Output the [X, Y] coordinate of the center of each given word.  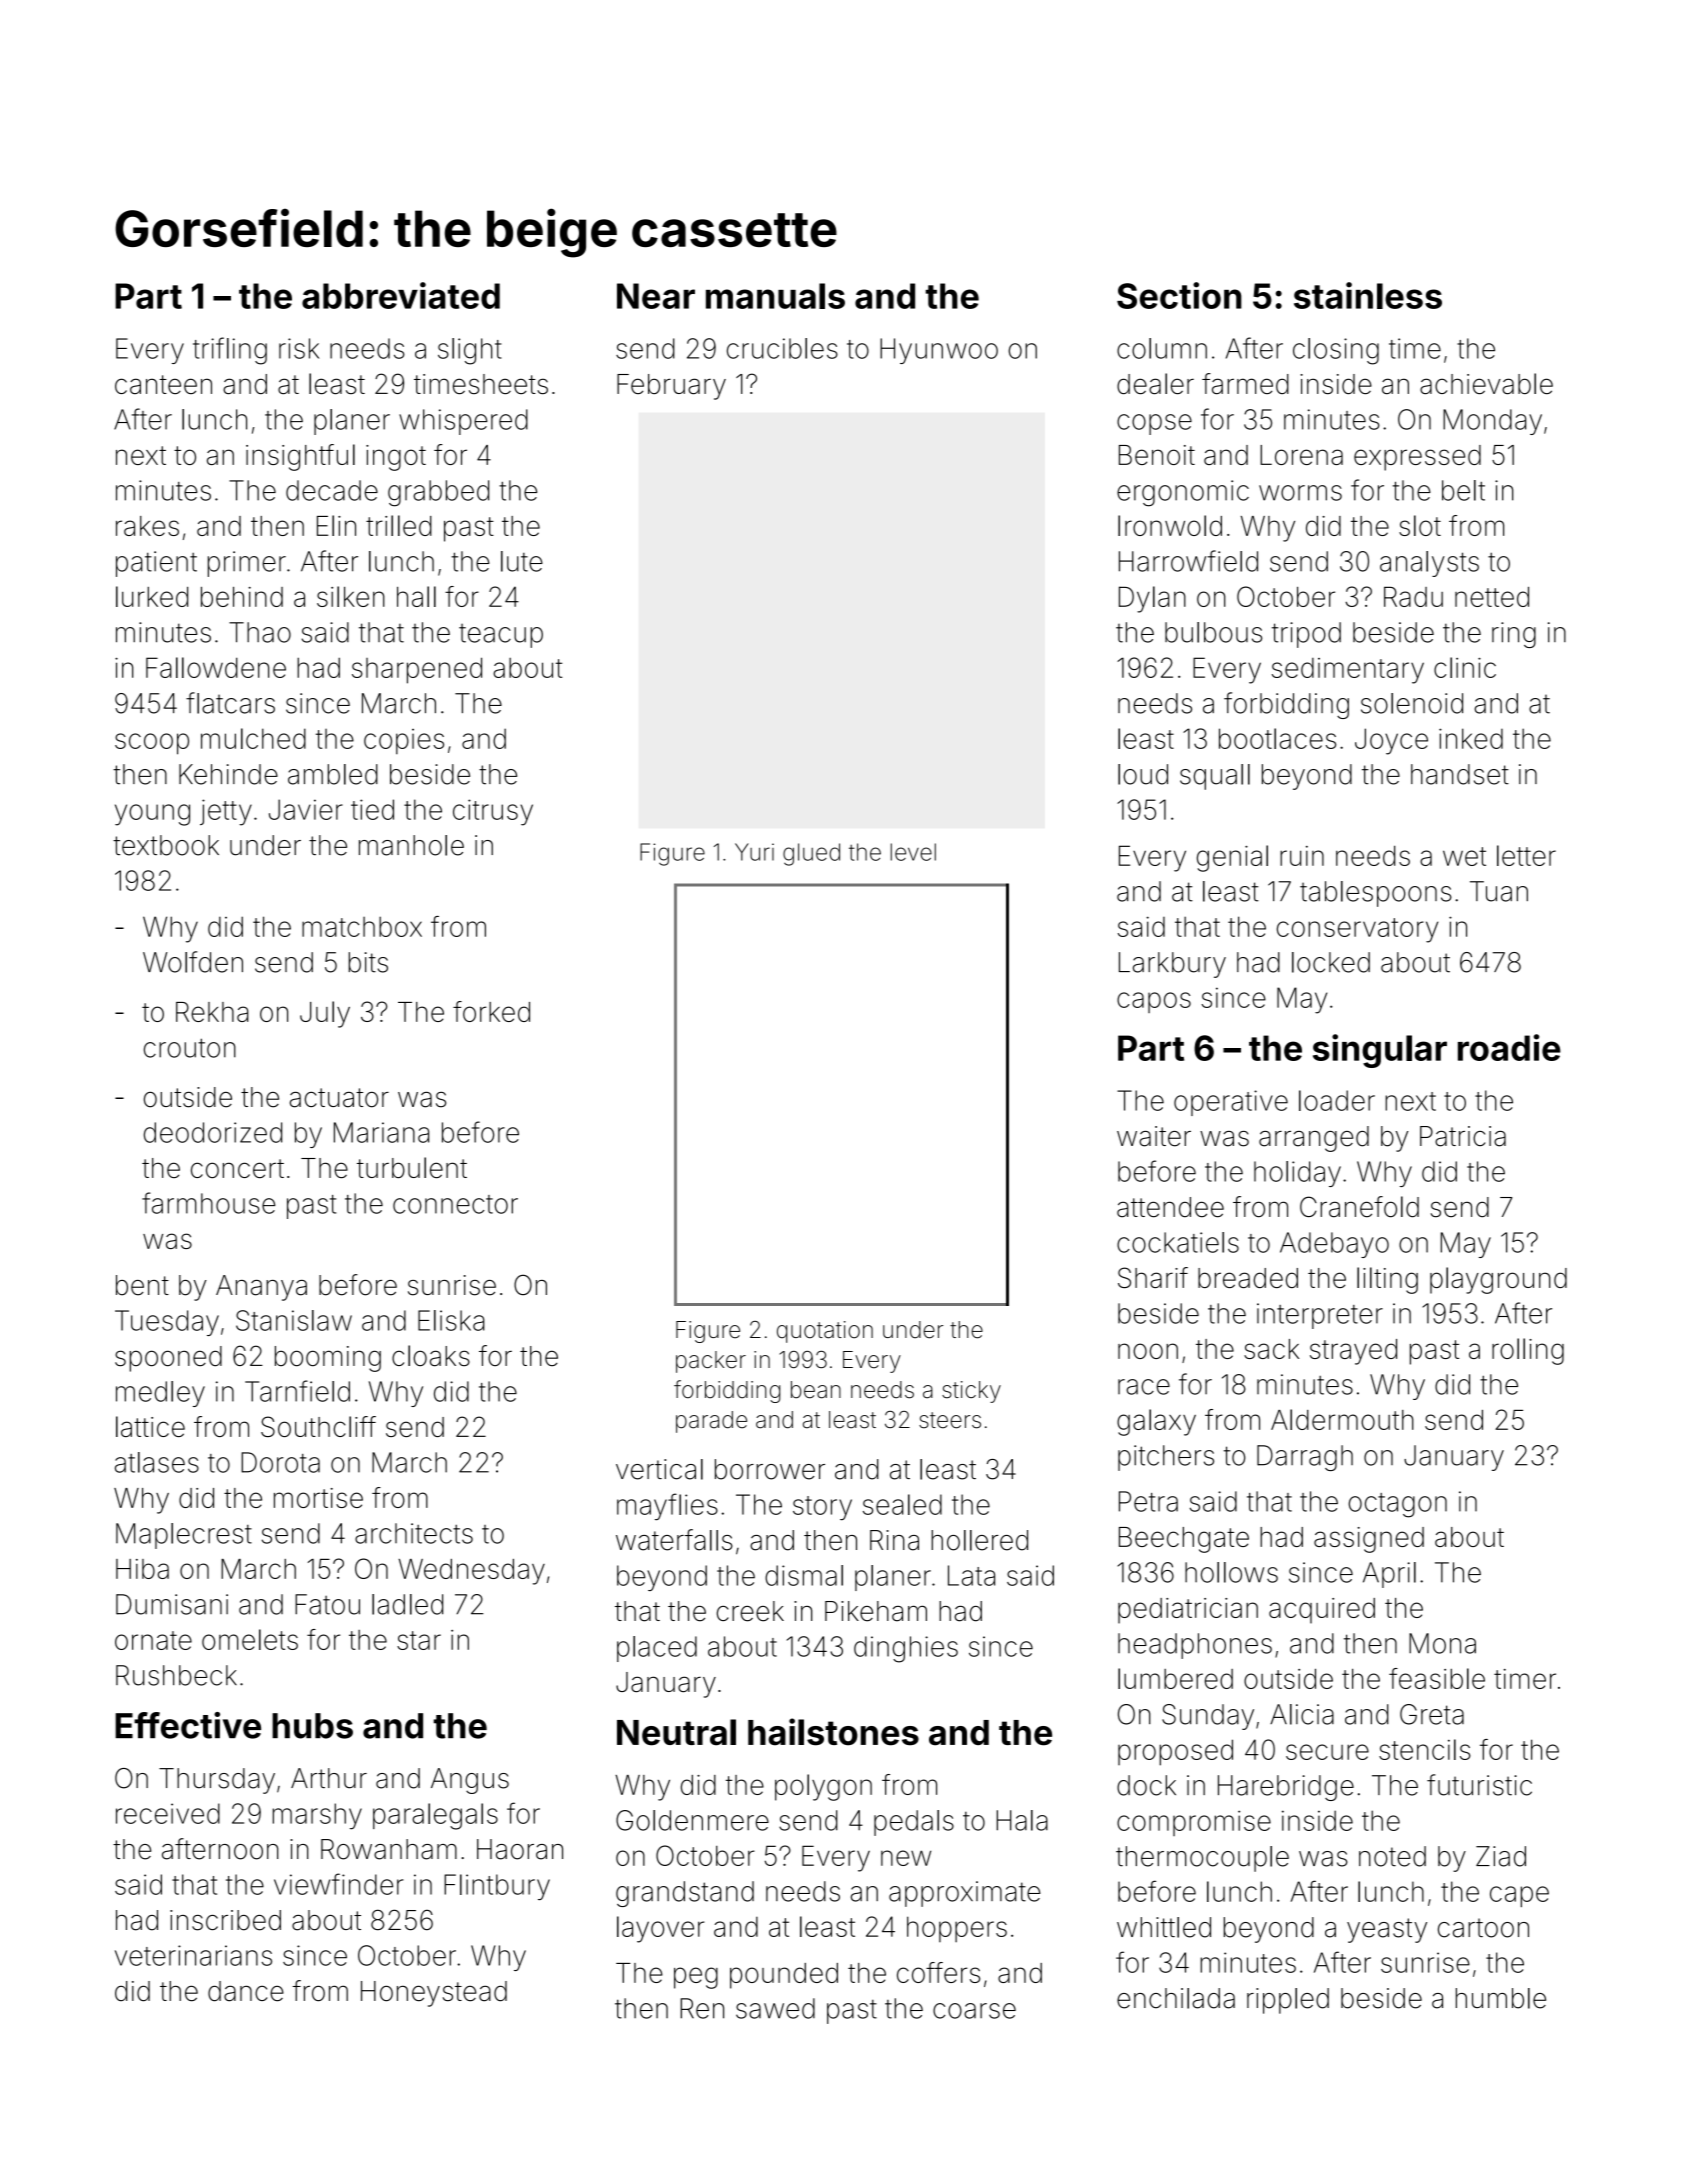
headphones [1195, 1646]
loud [1143, 774]
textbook [166, 845]
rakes [147, 526]
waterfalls [674, 1540]
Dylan [1152, 599]
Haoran [520, 1849]
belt [1463, 490]
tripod [1306, 635]
